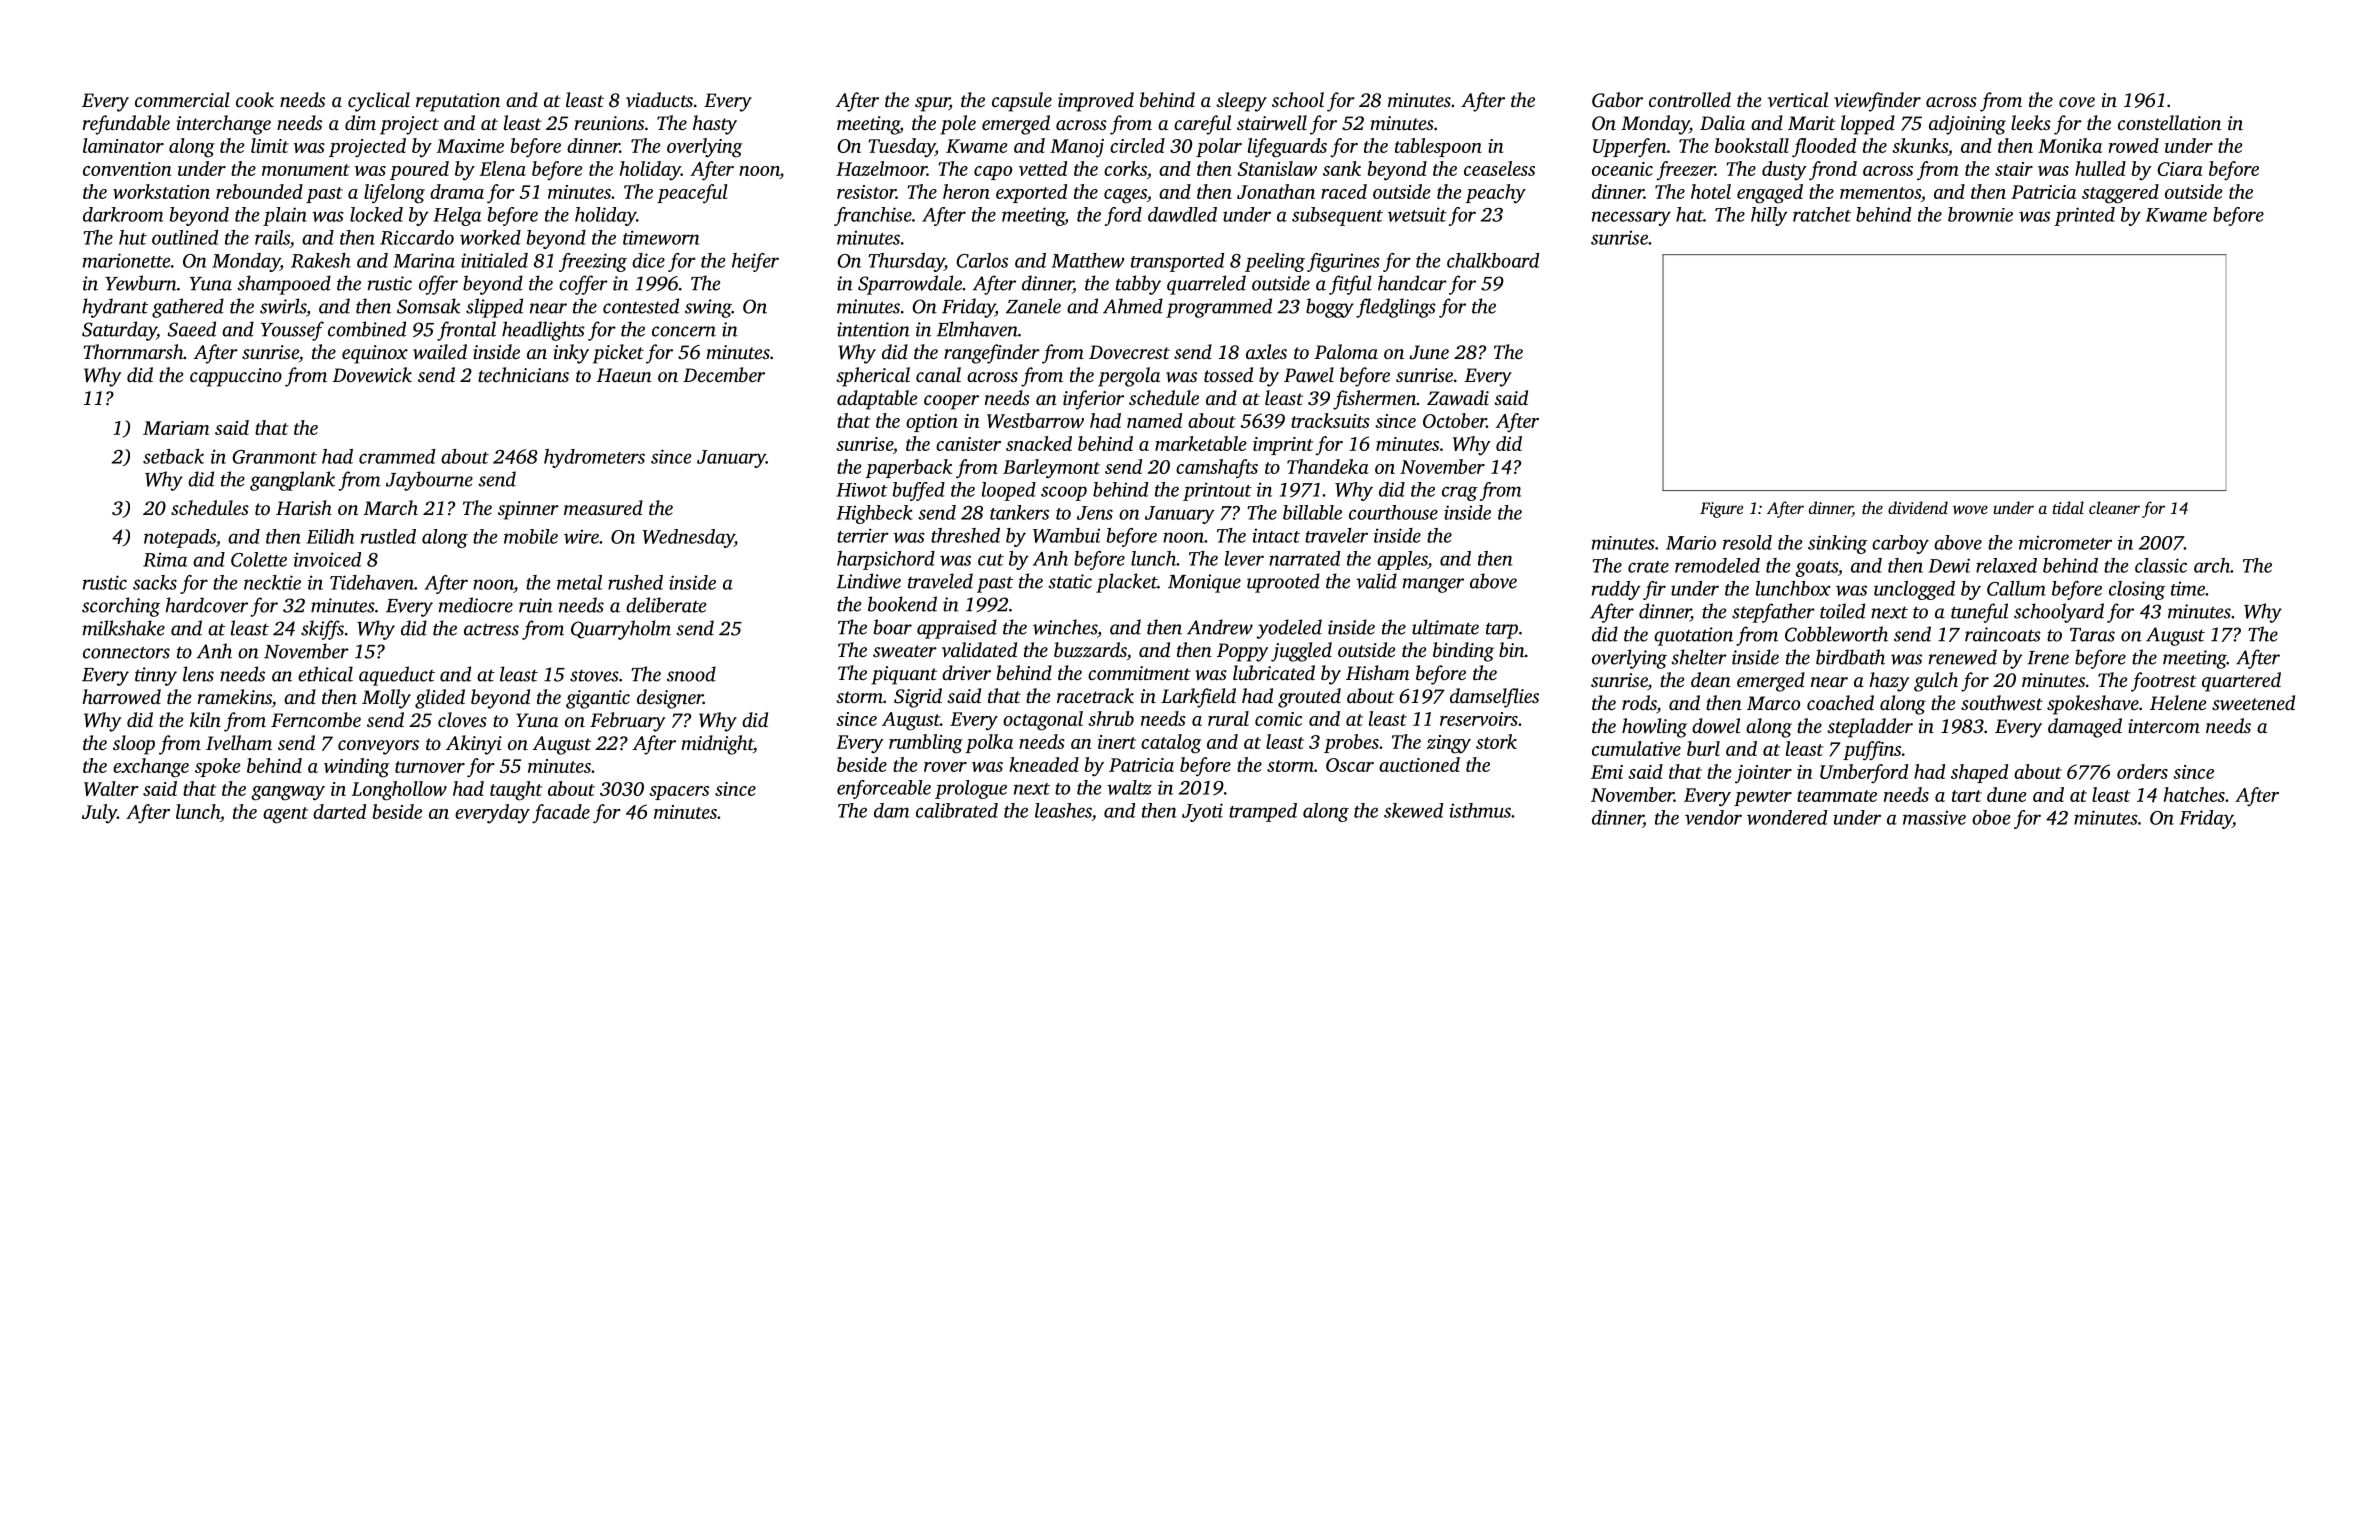 The width and height of the image is (2380, 1540). Describe the element at coordinates (394, 194) in the image. I see `lifelong` at that location.
